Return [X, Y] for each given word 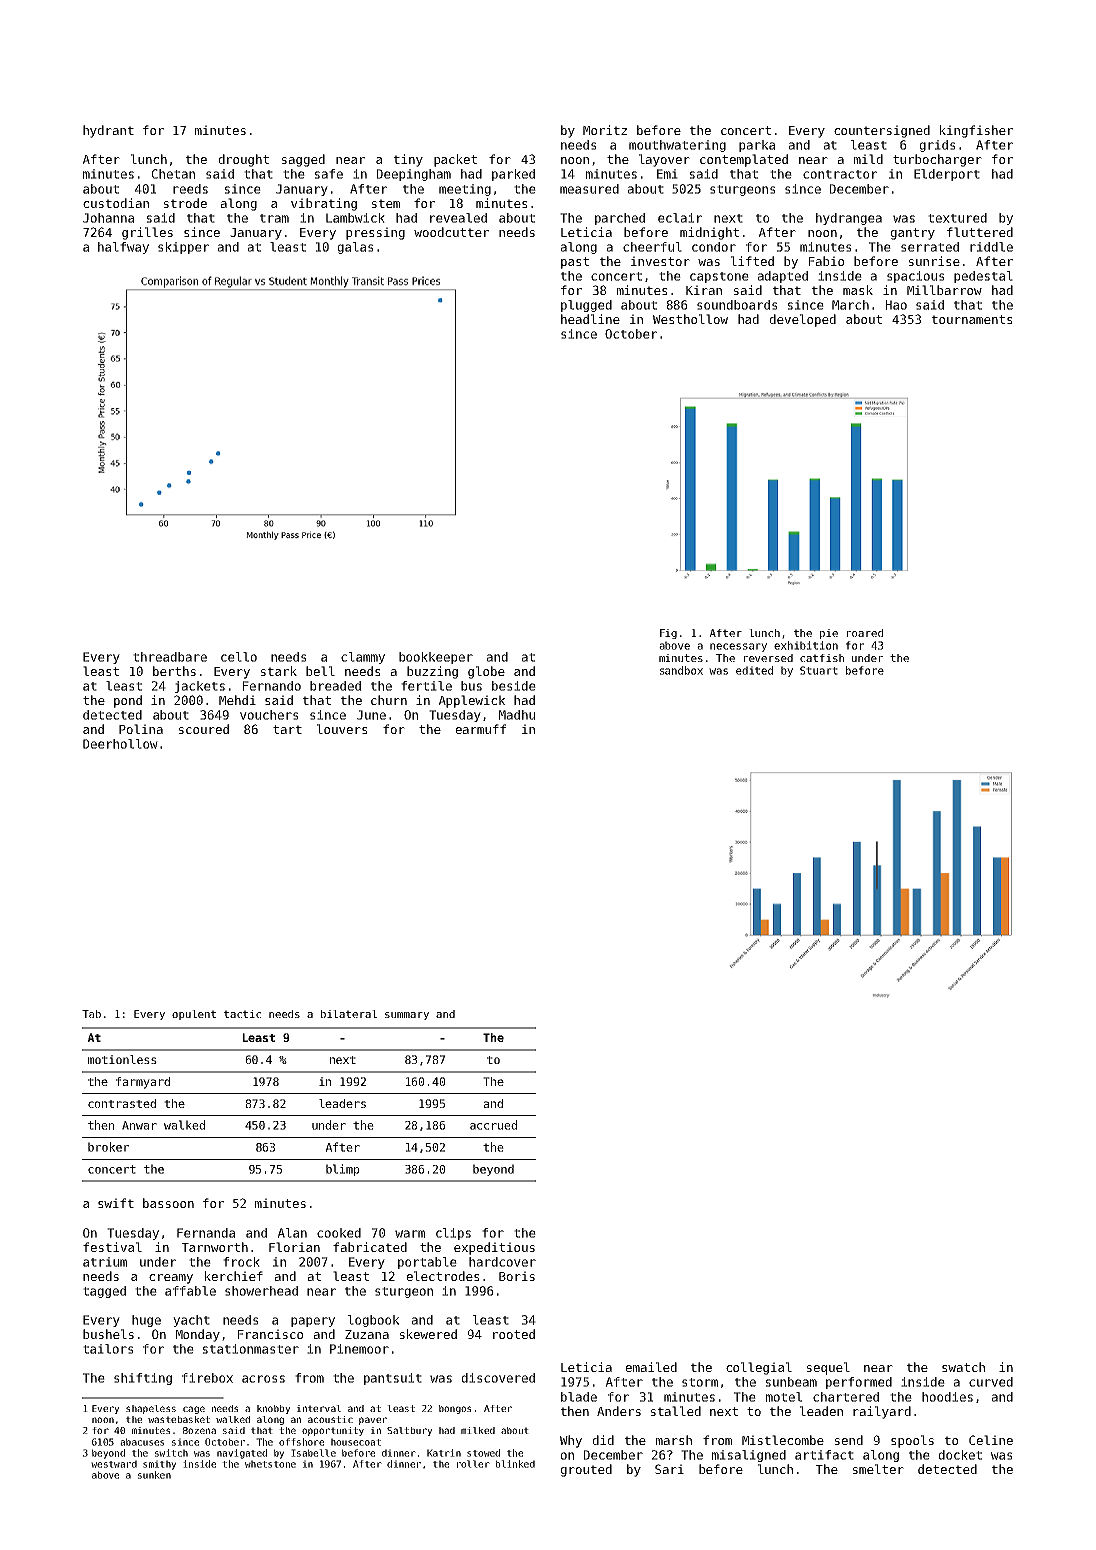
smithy [159, 1465]
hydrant [108, 131]
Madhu [517, 715]
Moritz [605, 130]
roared [865, 633]
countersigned [882, 131]
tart [287, 729]
